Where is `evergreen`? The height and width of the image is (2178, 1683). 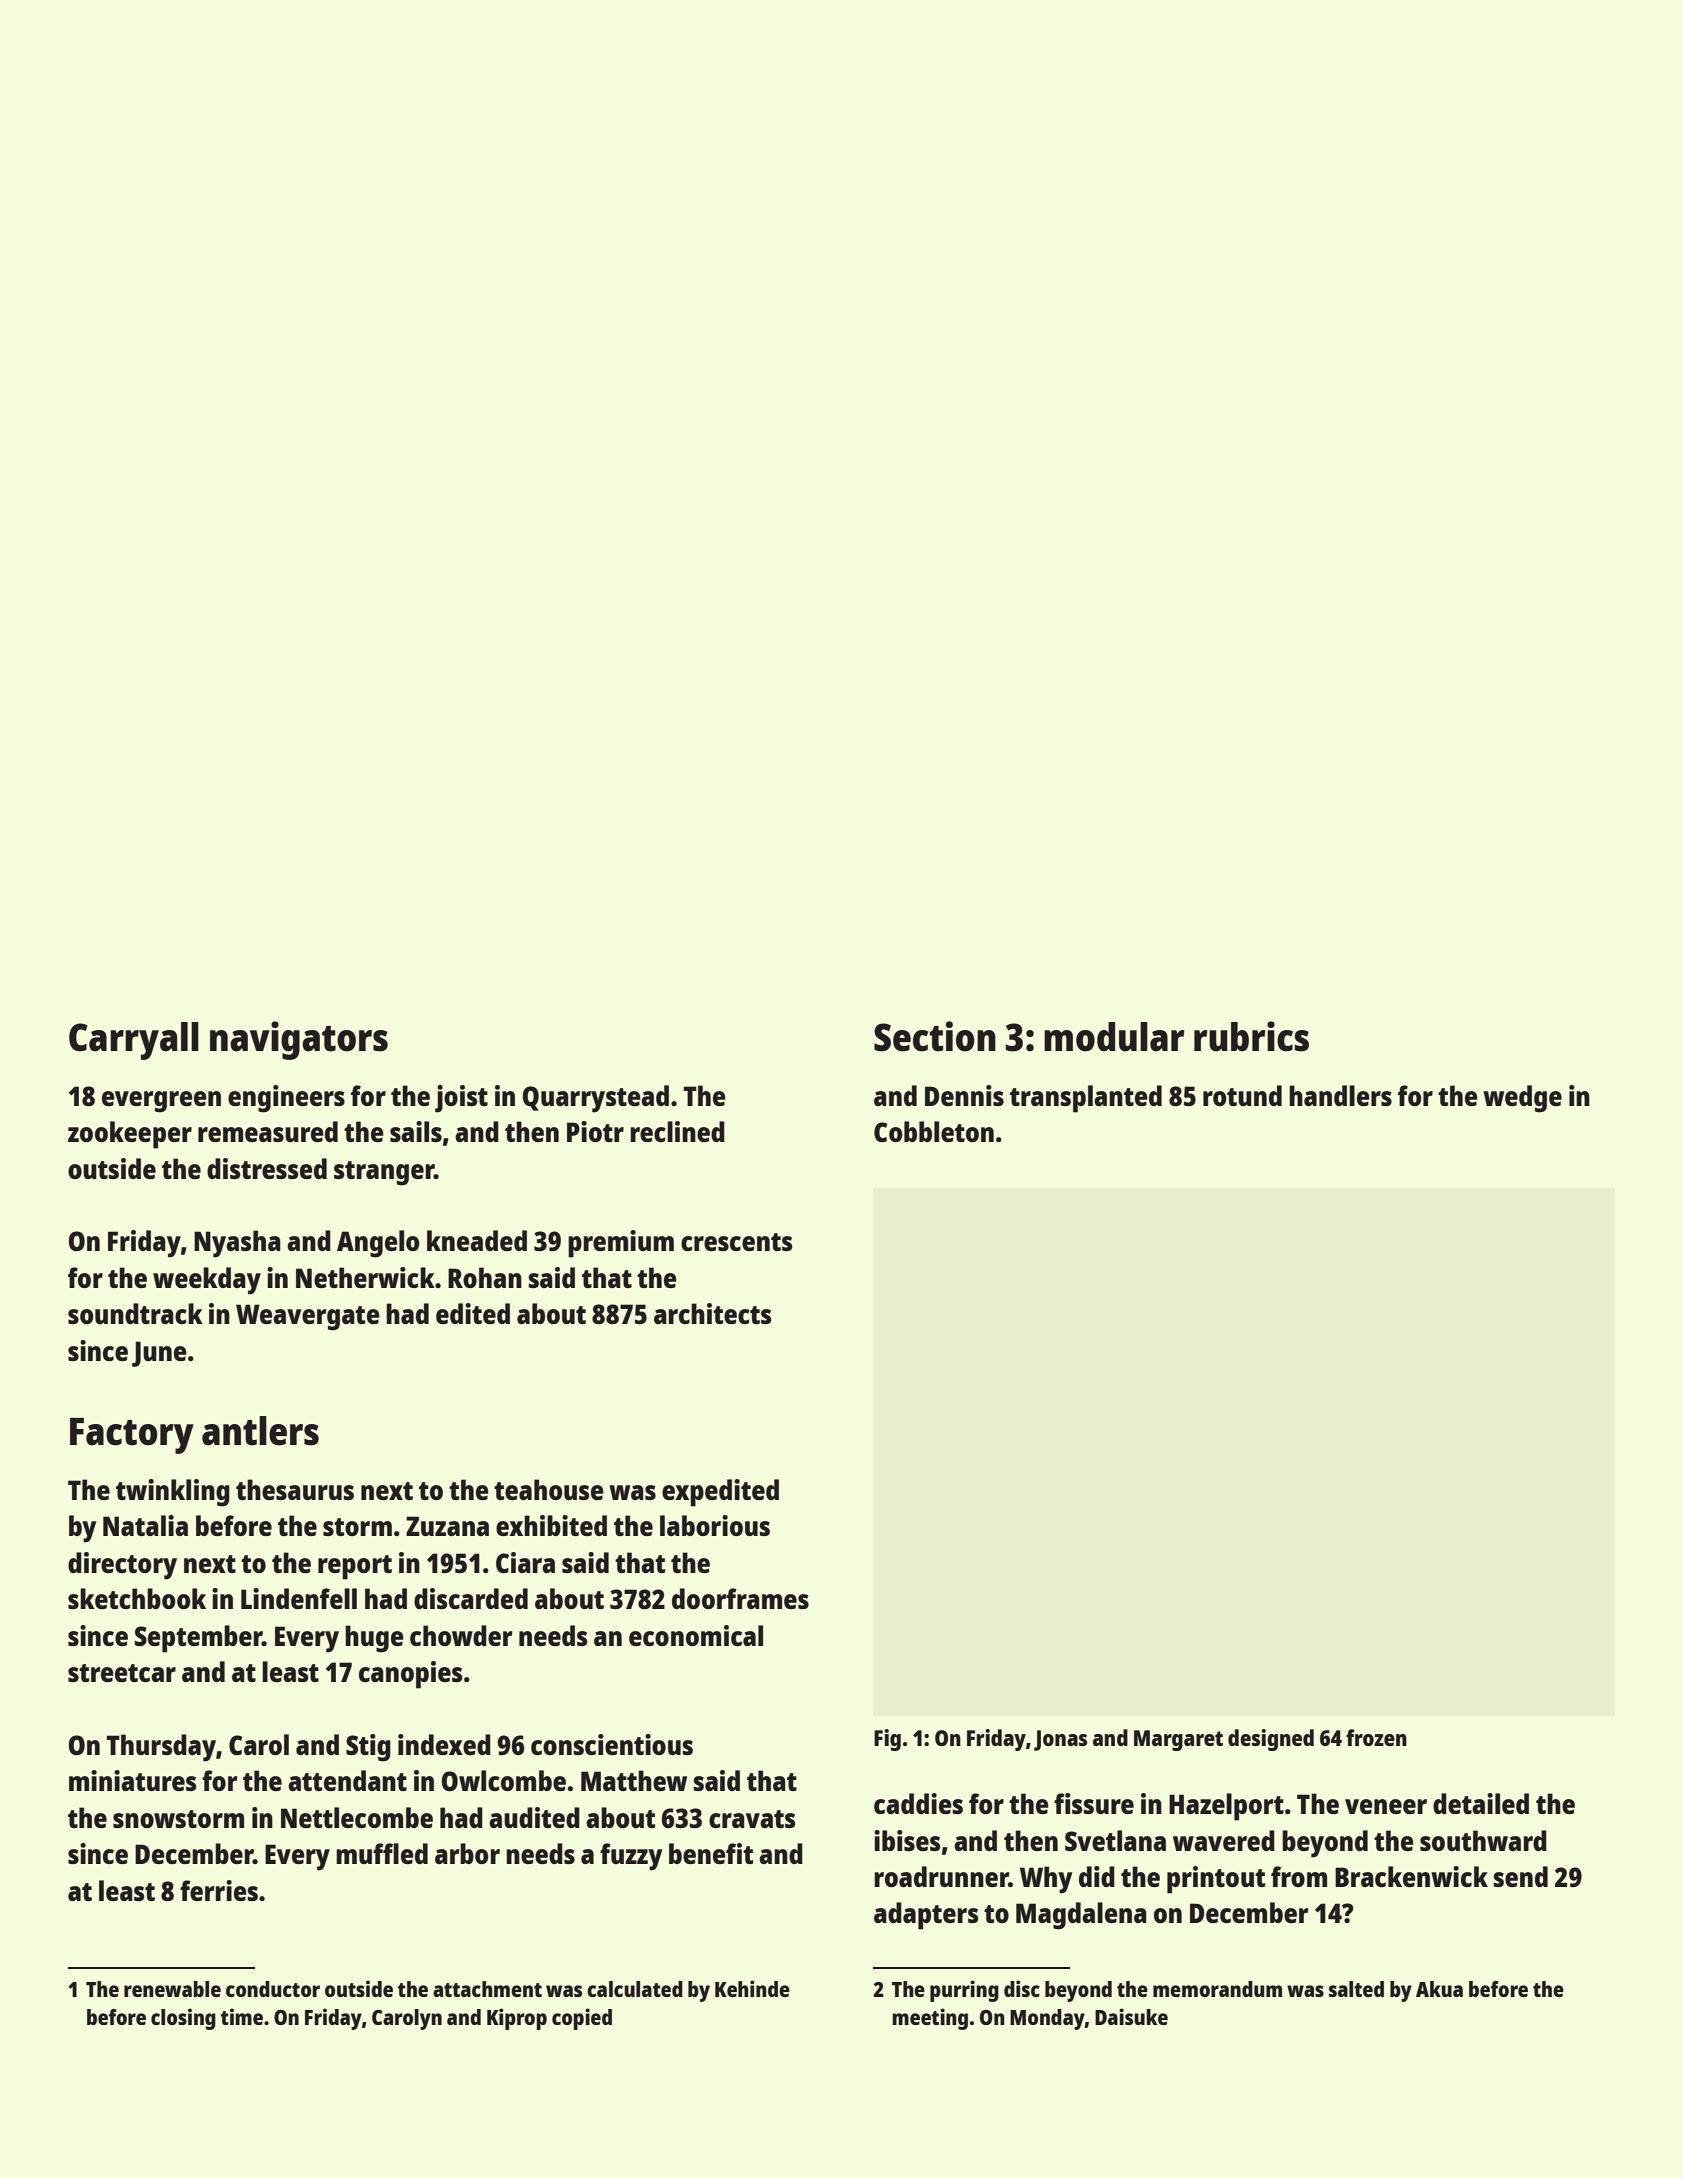
evergreen is located at coordinates (161, 1102).
